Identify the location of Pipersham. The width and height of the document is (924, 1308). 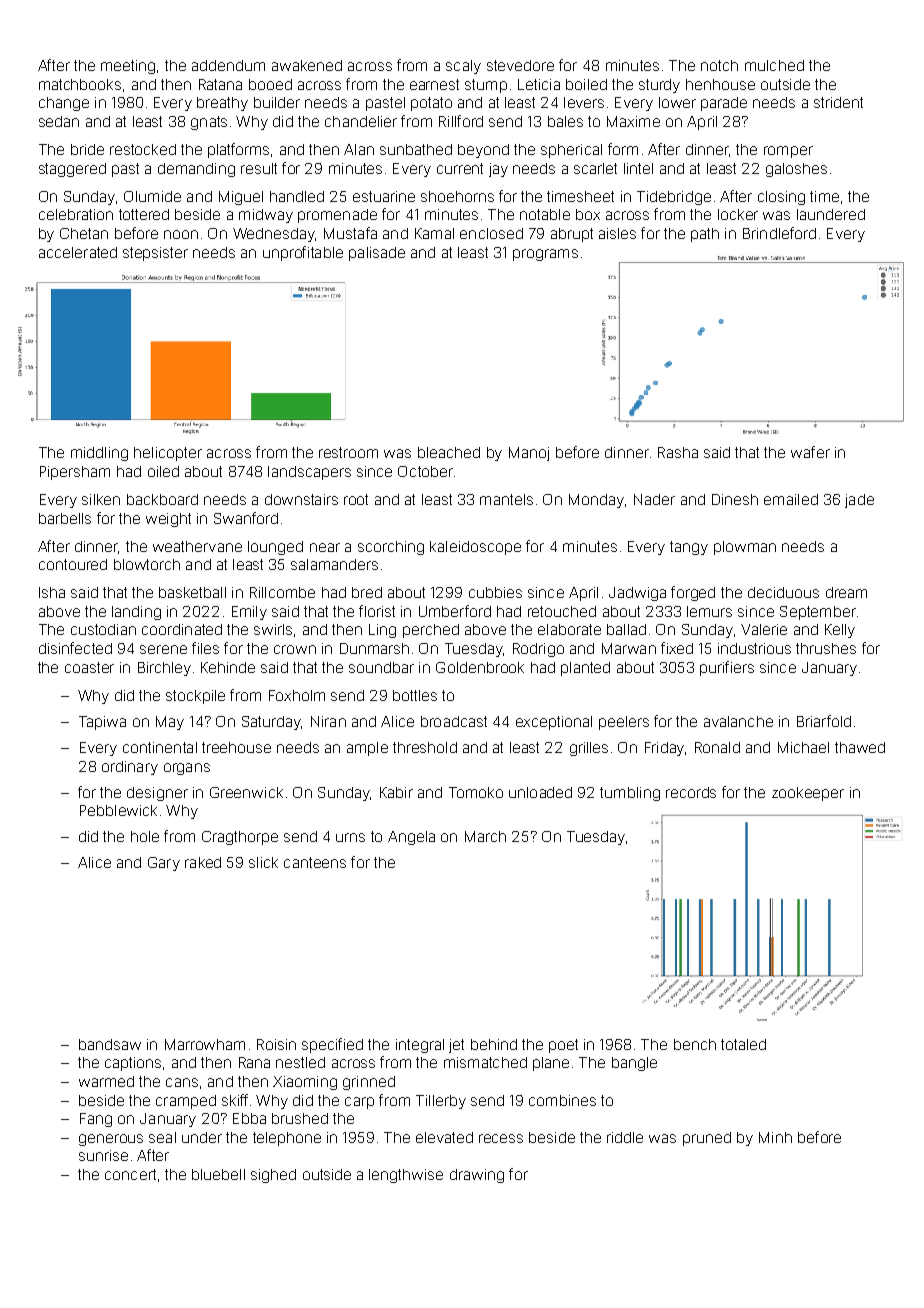
(75, 473).
